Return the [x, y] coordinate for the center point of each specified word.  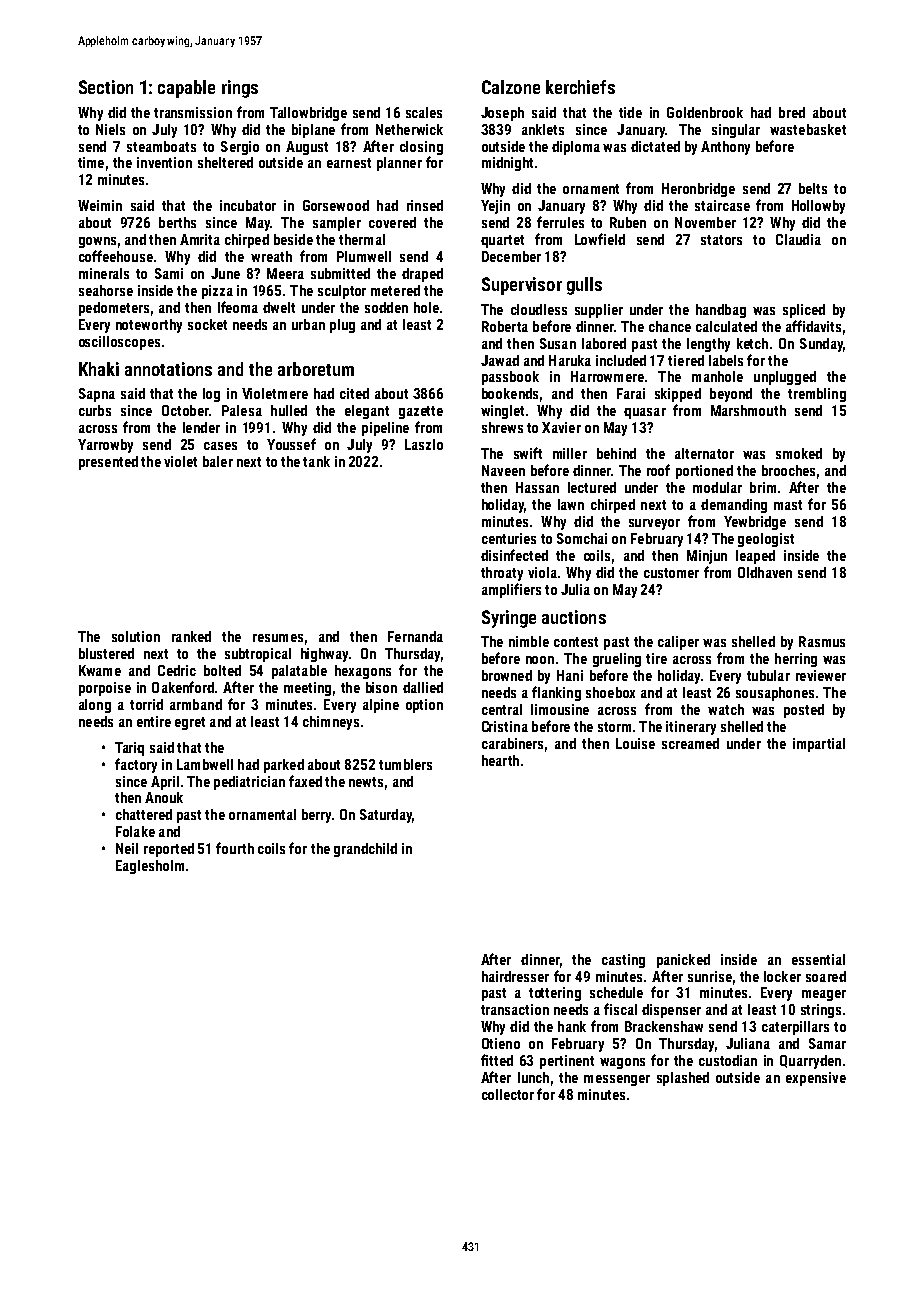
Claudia [798, 239]
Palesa [242, 410]
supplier [599, 311]
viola [542, 572]
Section [106, 87]
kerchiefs [580, 87]
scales [424, 112]
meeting [307, 689]
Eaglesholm [150, 867]
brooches [788, 470]
